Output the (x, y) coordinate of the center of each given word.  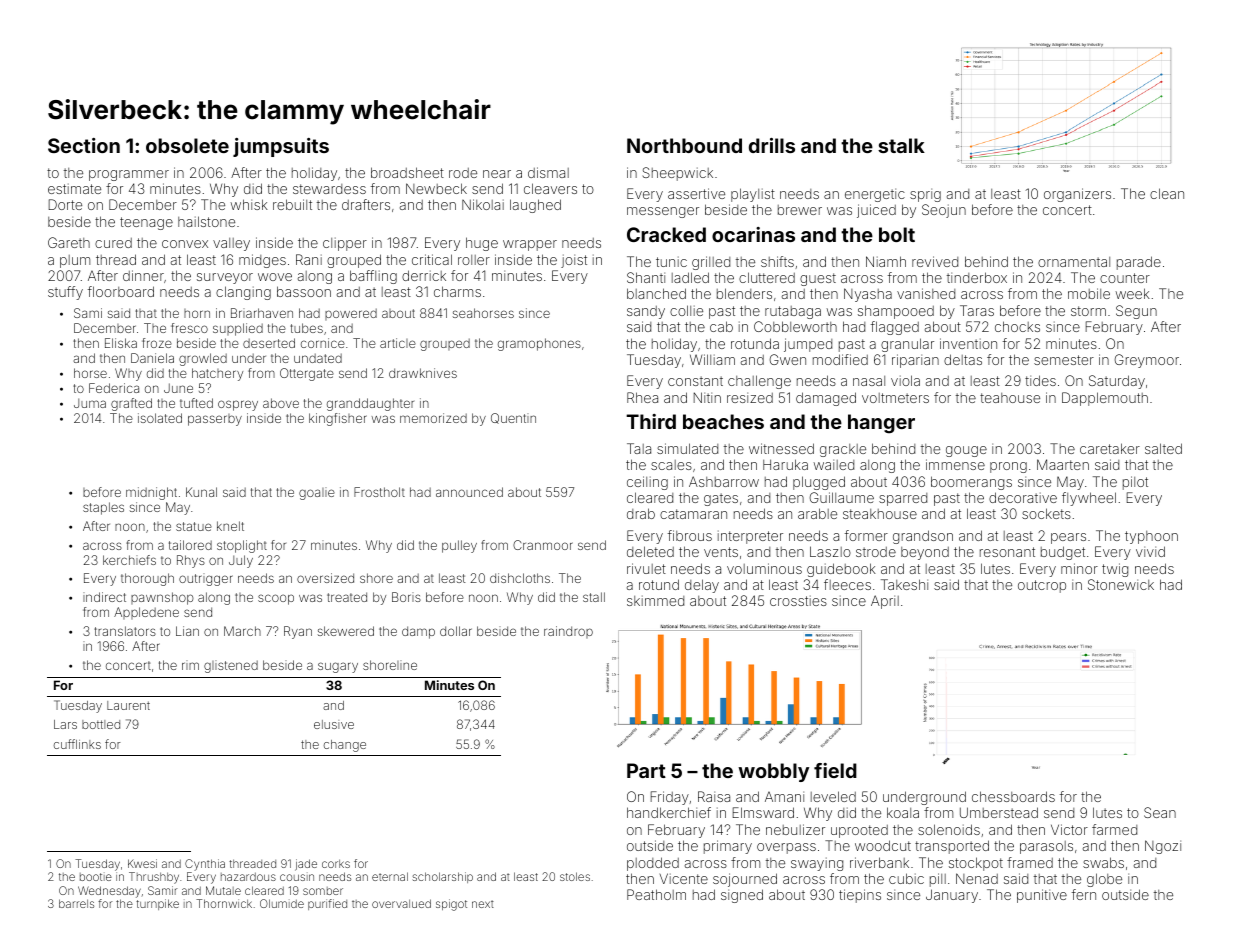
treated (347, 597)
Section (84, 145)
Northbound (684, 145)
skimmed (655, 601)
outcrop (1042, 586)
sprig (925, 195)
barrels (76, 903)
